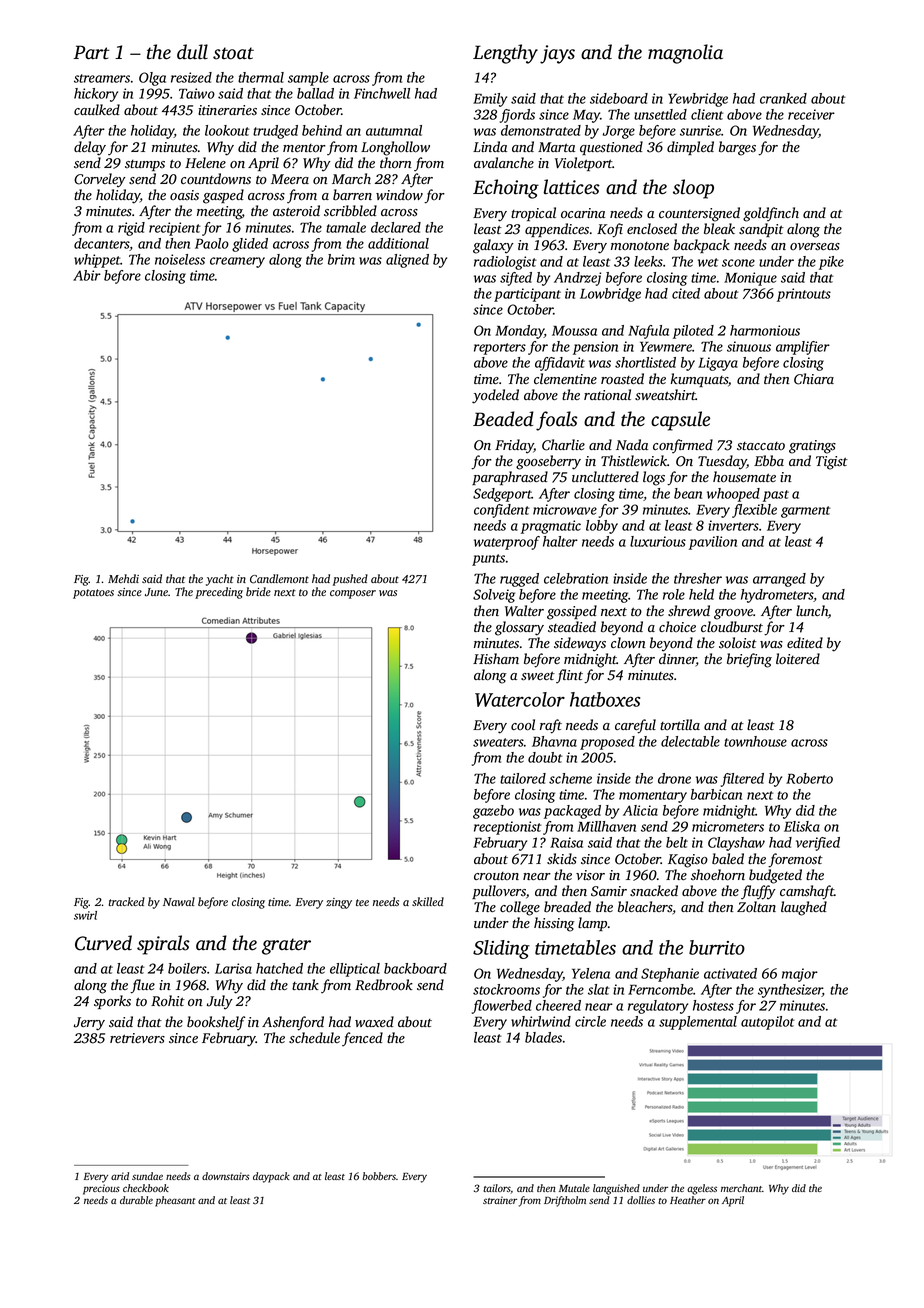  What do you see at coordinates (685, 54) in the screenshot?
I see `magnolia` at bounding box center [685, 54].
